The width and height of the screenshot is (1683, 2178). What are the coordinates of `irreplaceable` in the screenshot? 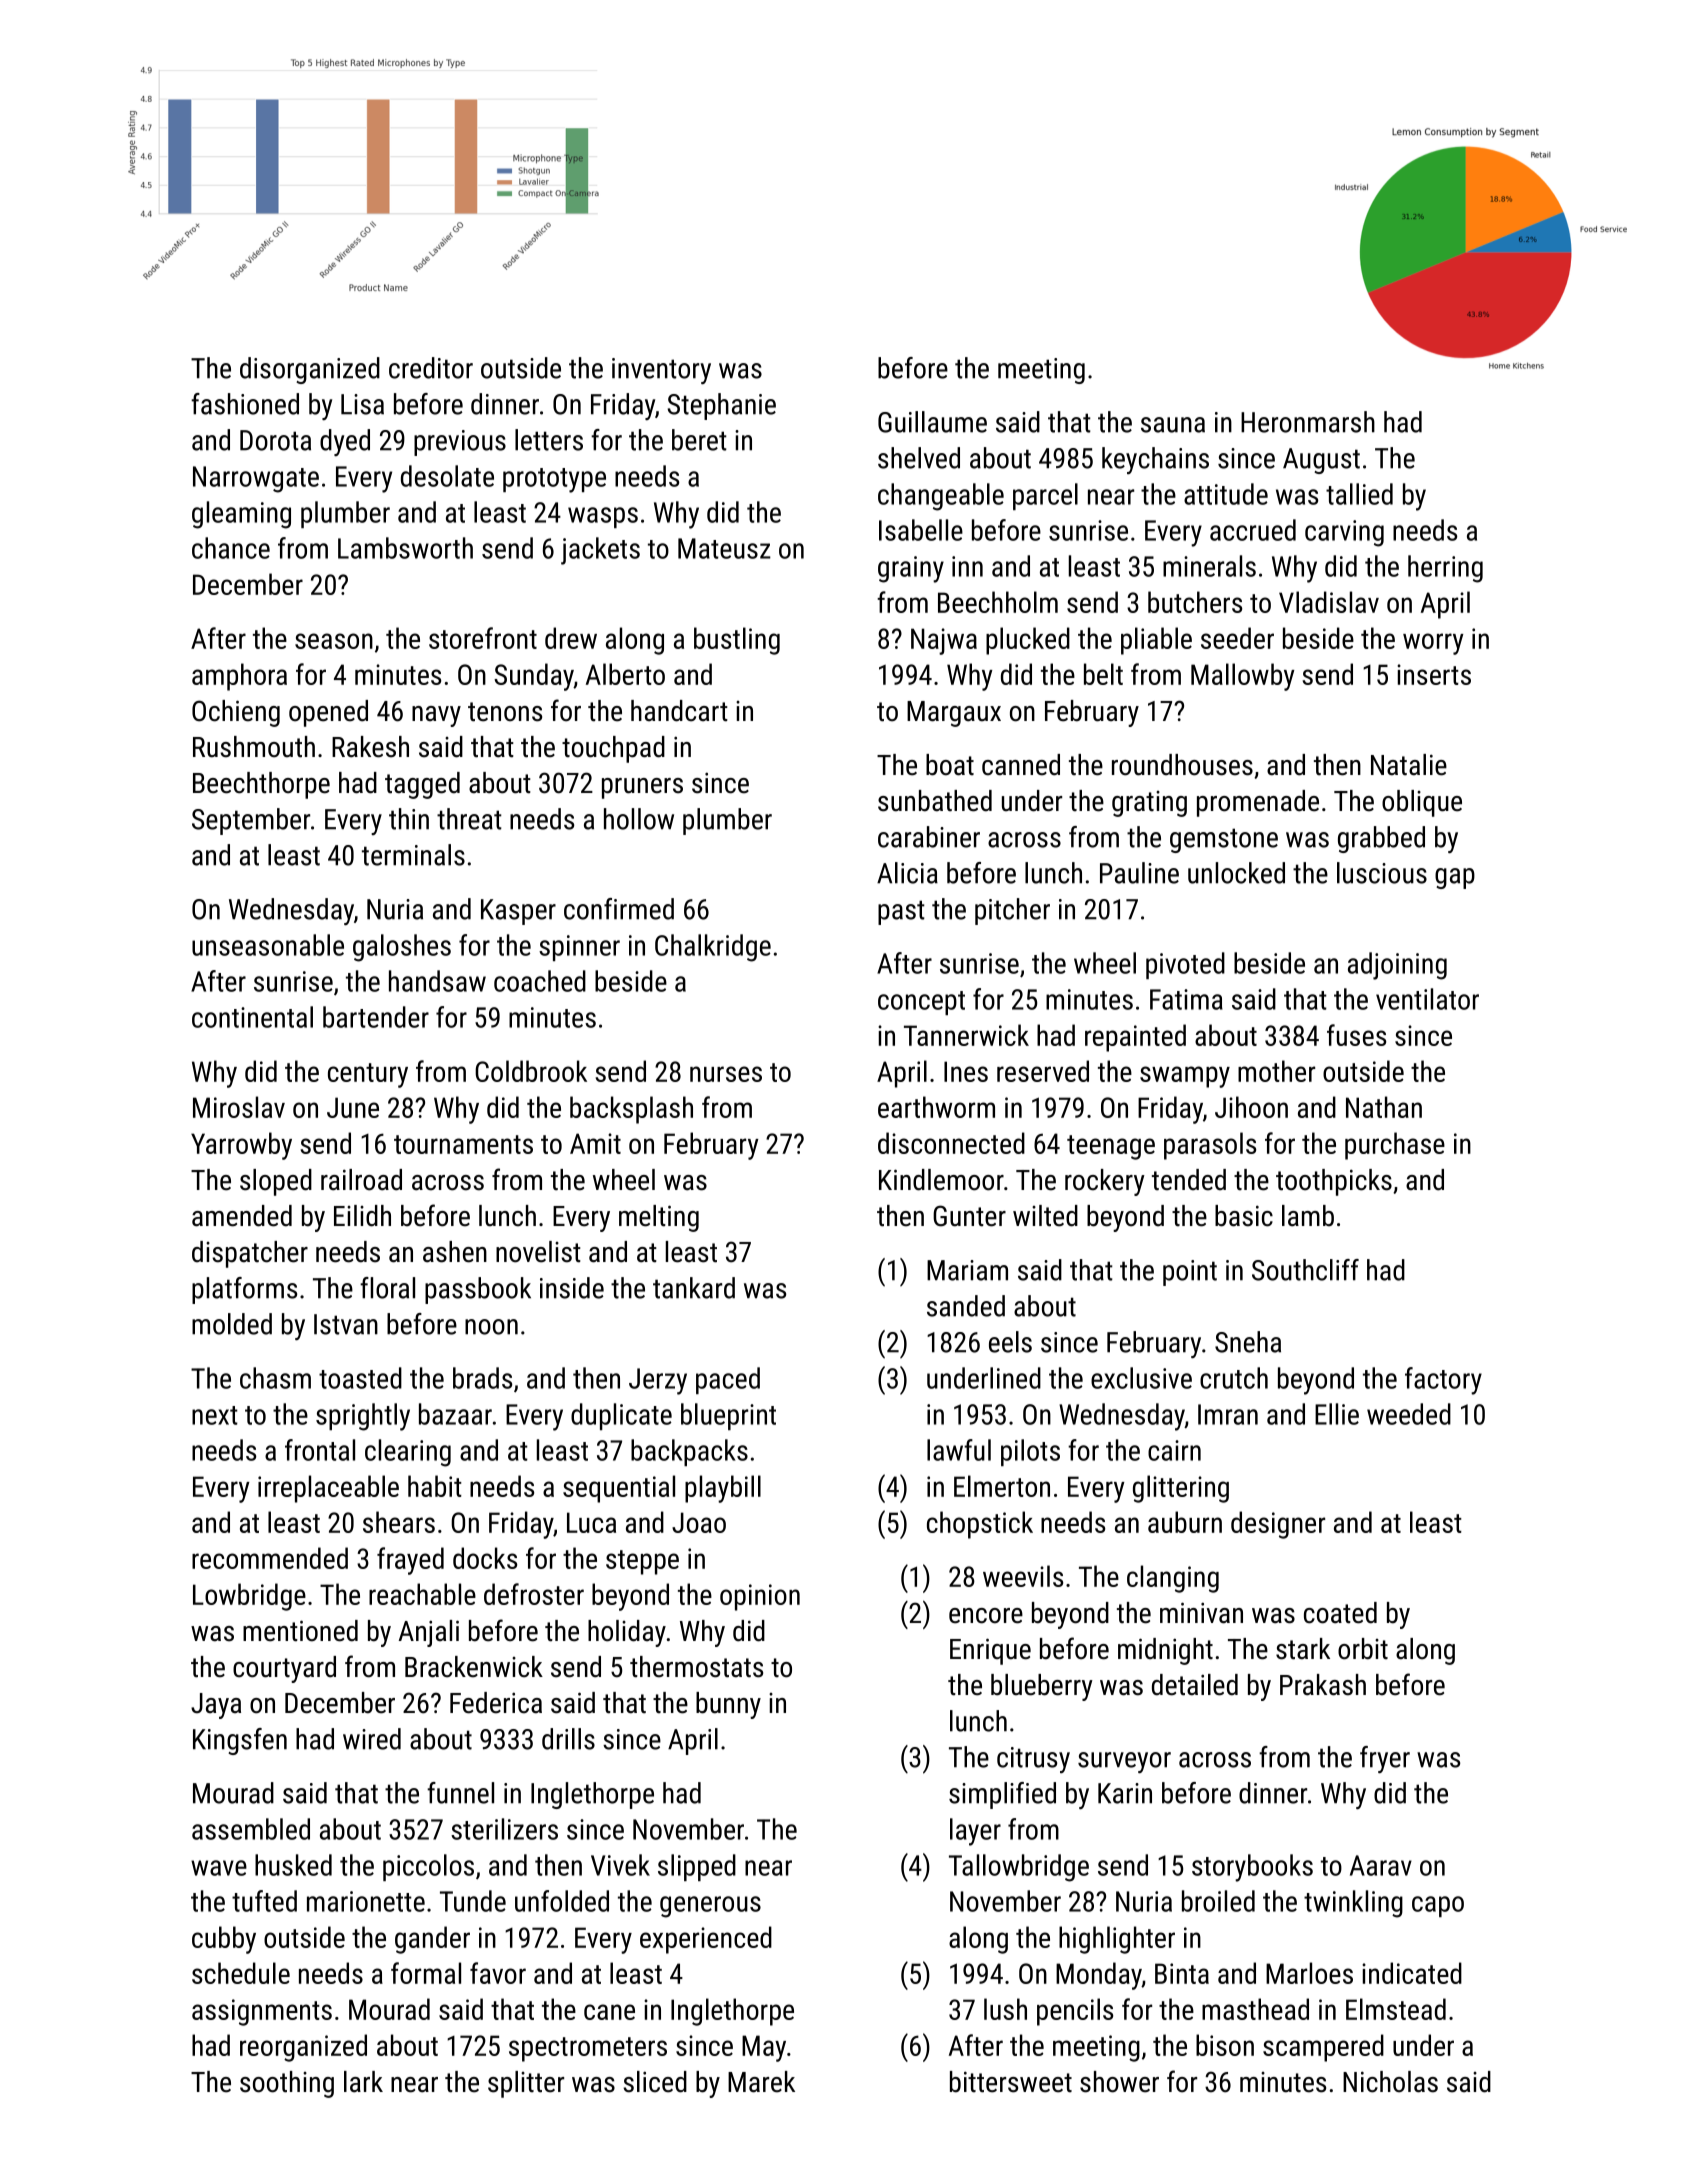 It's located at (328, 1489).
